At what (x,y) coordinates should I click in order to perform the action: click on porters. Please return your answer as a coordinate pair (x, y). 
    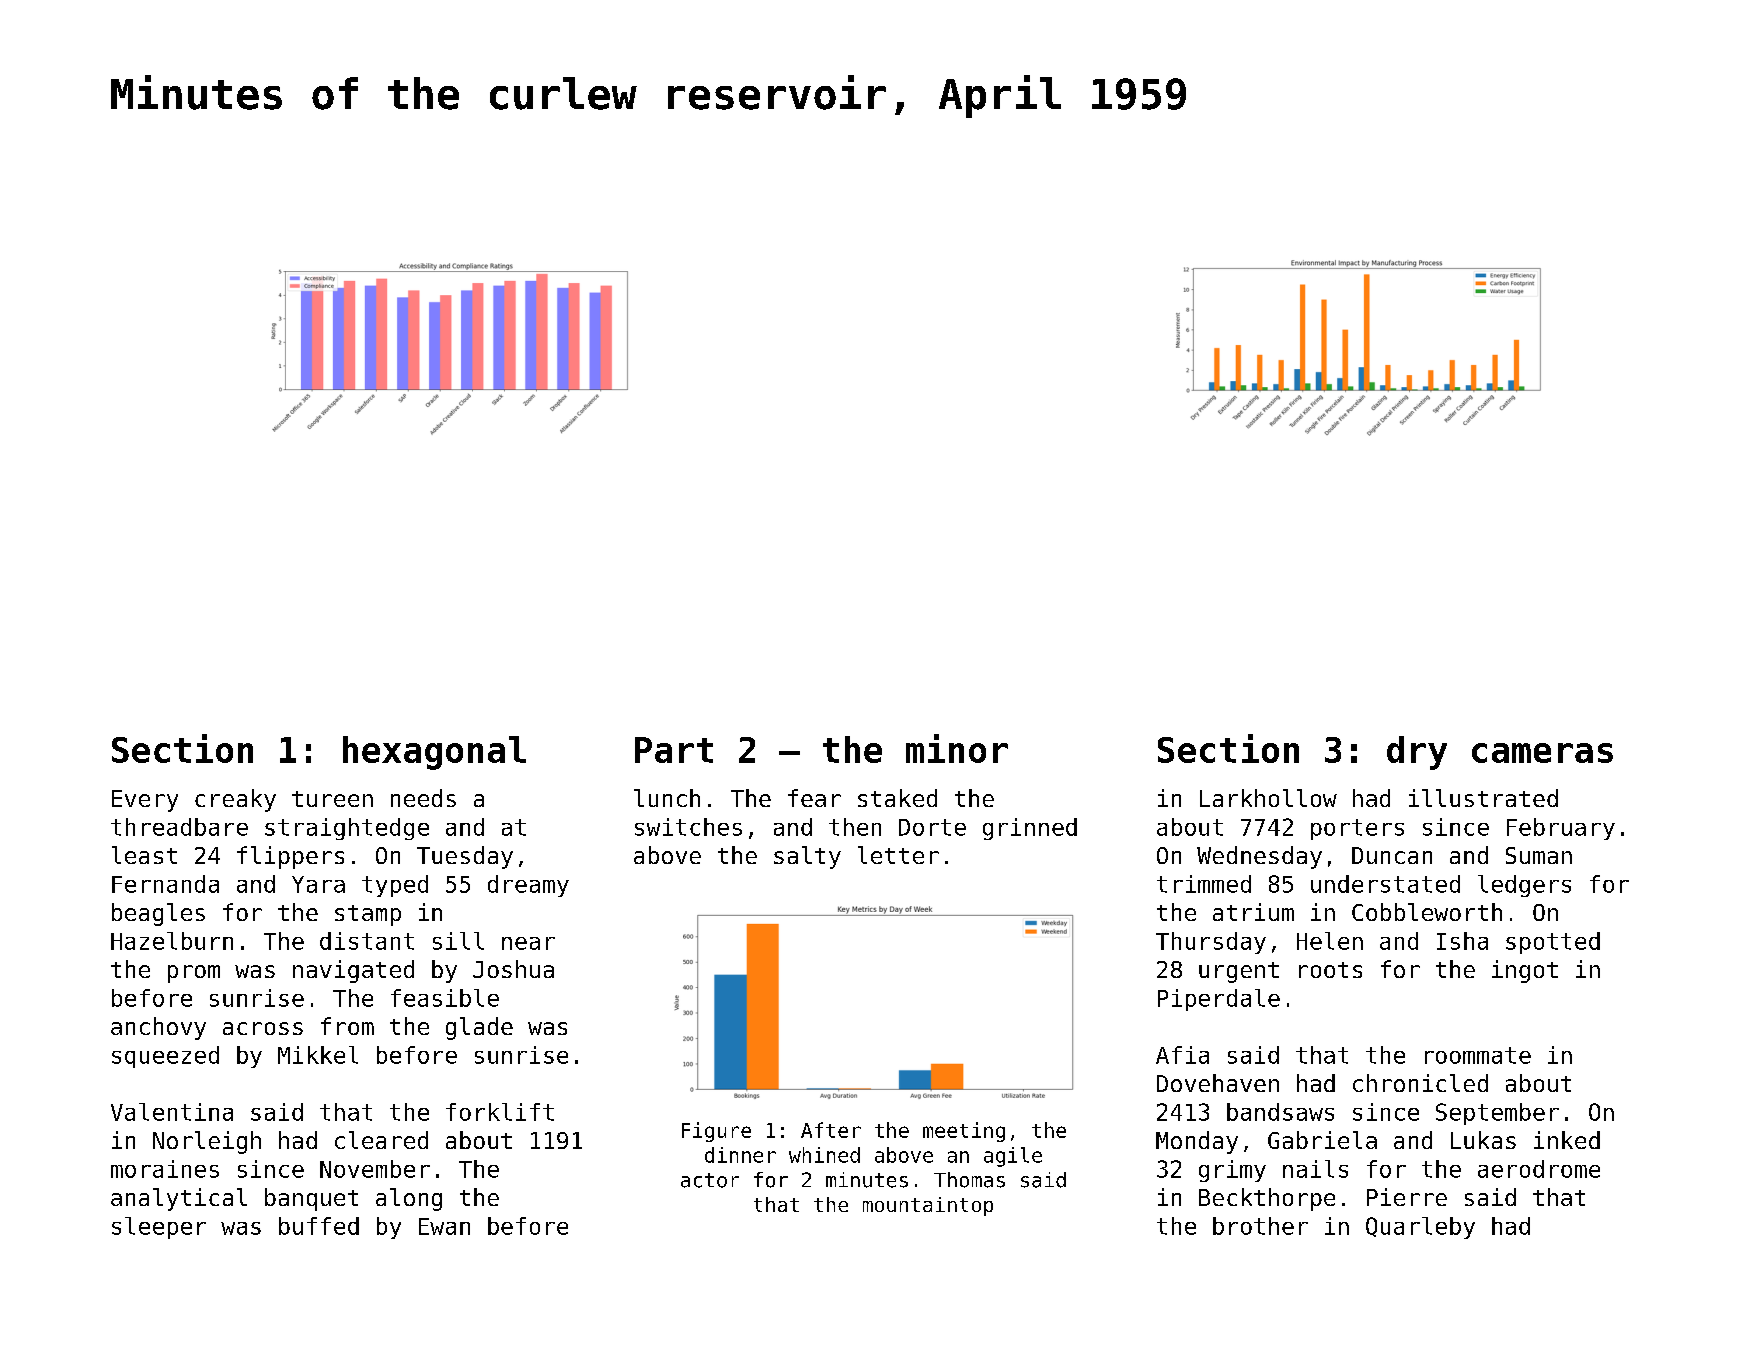
    Looking at the image, I should click on (1357, 829).
